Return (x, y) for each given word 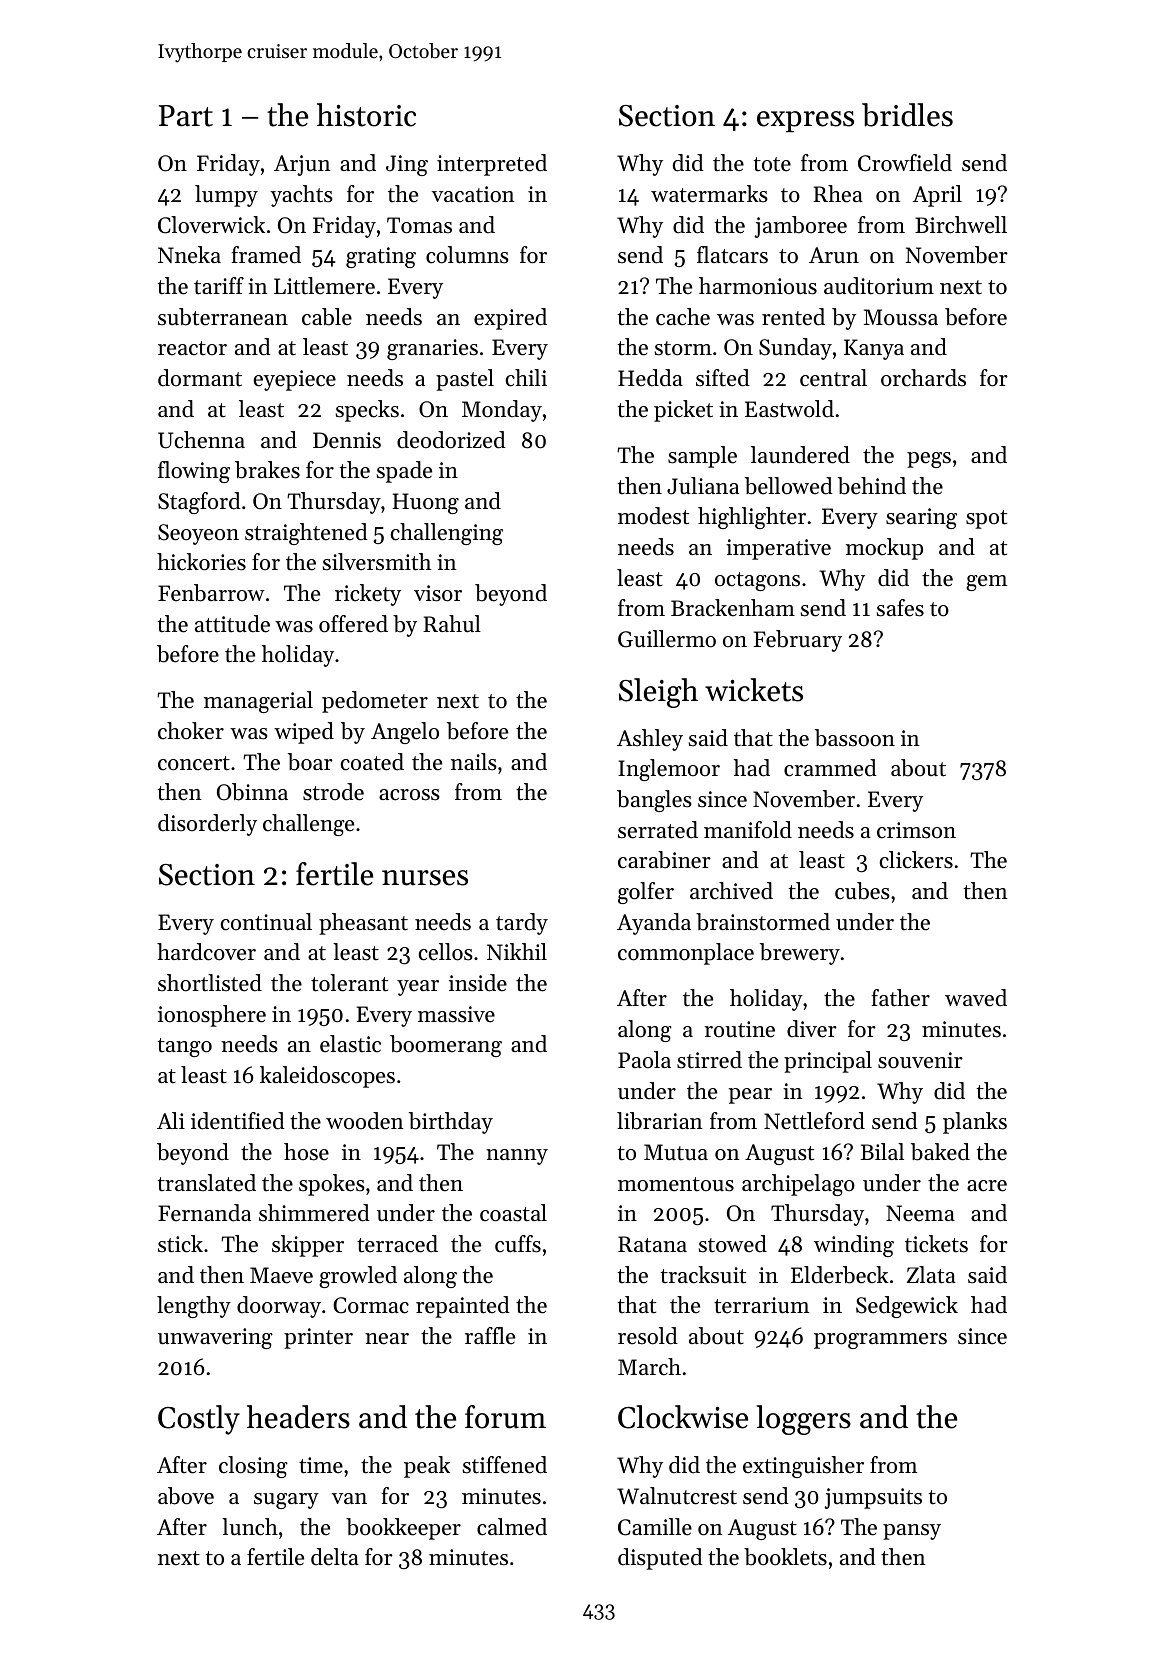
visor (438, 593)
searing (921, 518)
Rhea (838, 194)
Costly (199, 1420)
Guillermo (667, 639)
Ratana (652, 1244)
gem (986, 583)
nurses (425, 878)
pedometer (375, 702)
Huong (426, 503)
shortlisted (210, 983)
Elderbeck (839, 1275)
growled (358, 1277)
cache (683, 317)
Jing (407, 165)
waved (976, 998)
